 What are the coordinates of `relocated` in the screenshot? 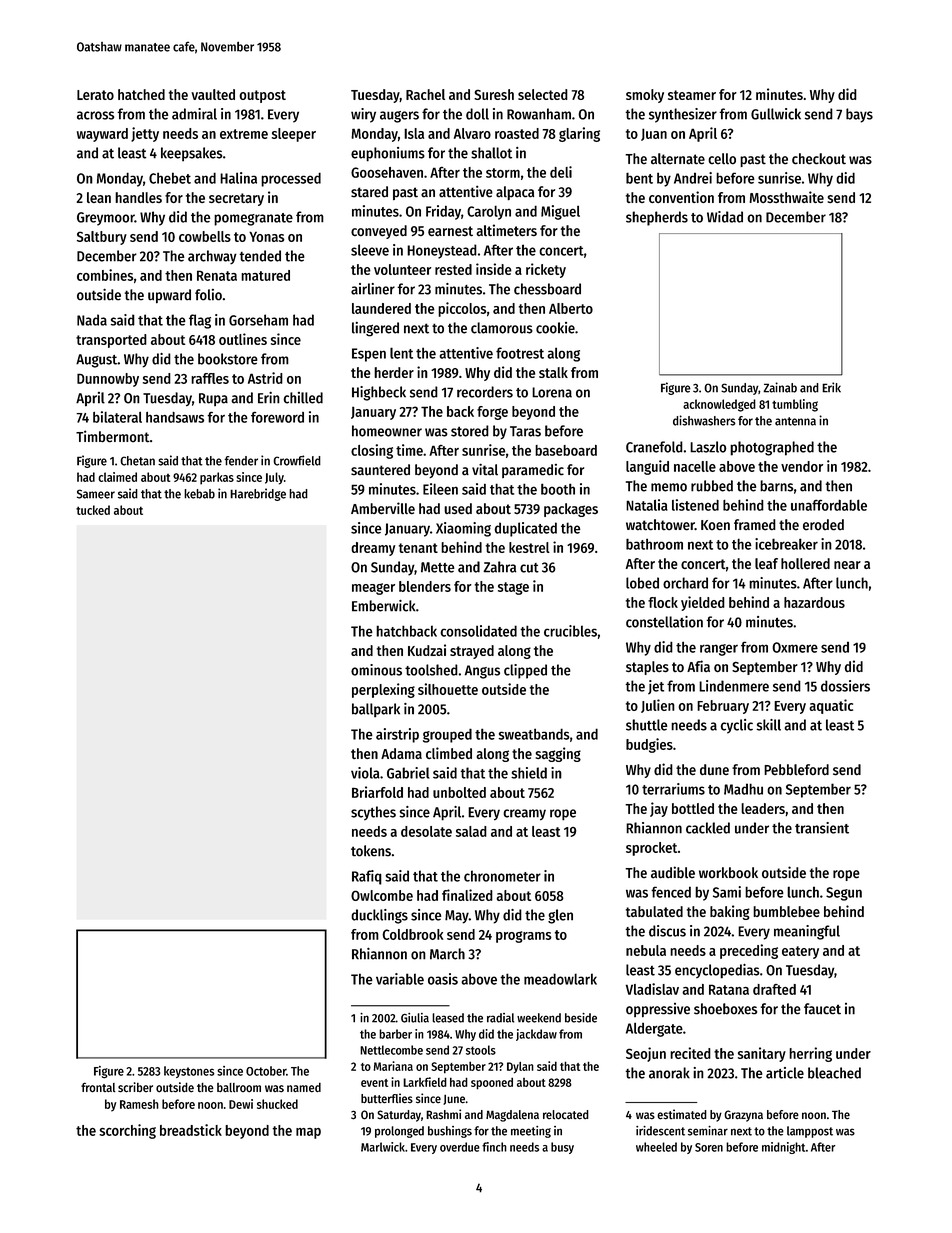 It's located at (566, 1115).
